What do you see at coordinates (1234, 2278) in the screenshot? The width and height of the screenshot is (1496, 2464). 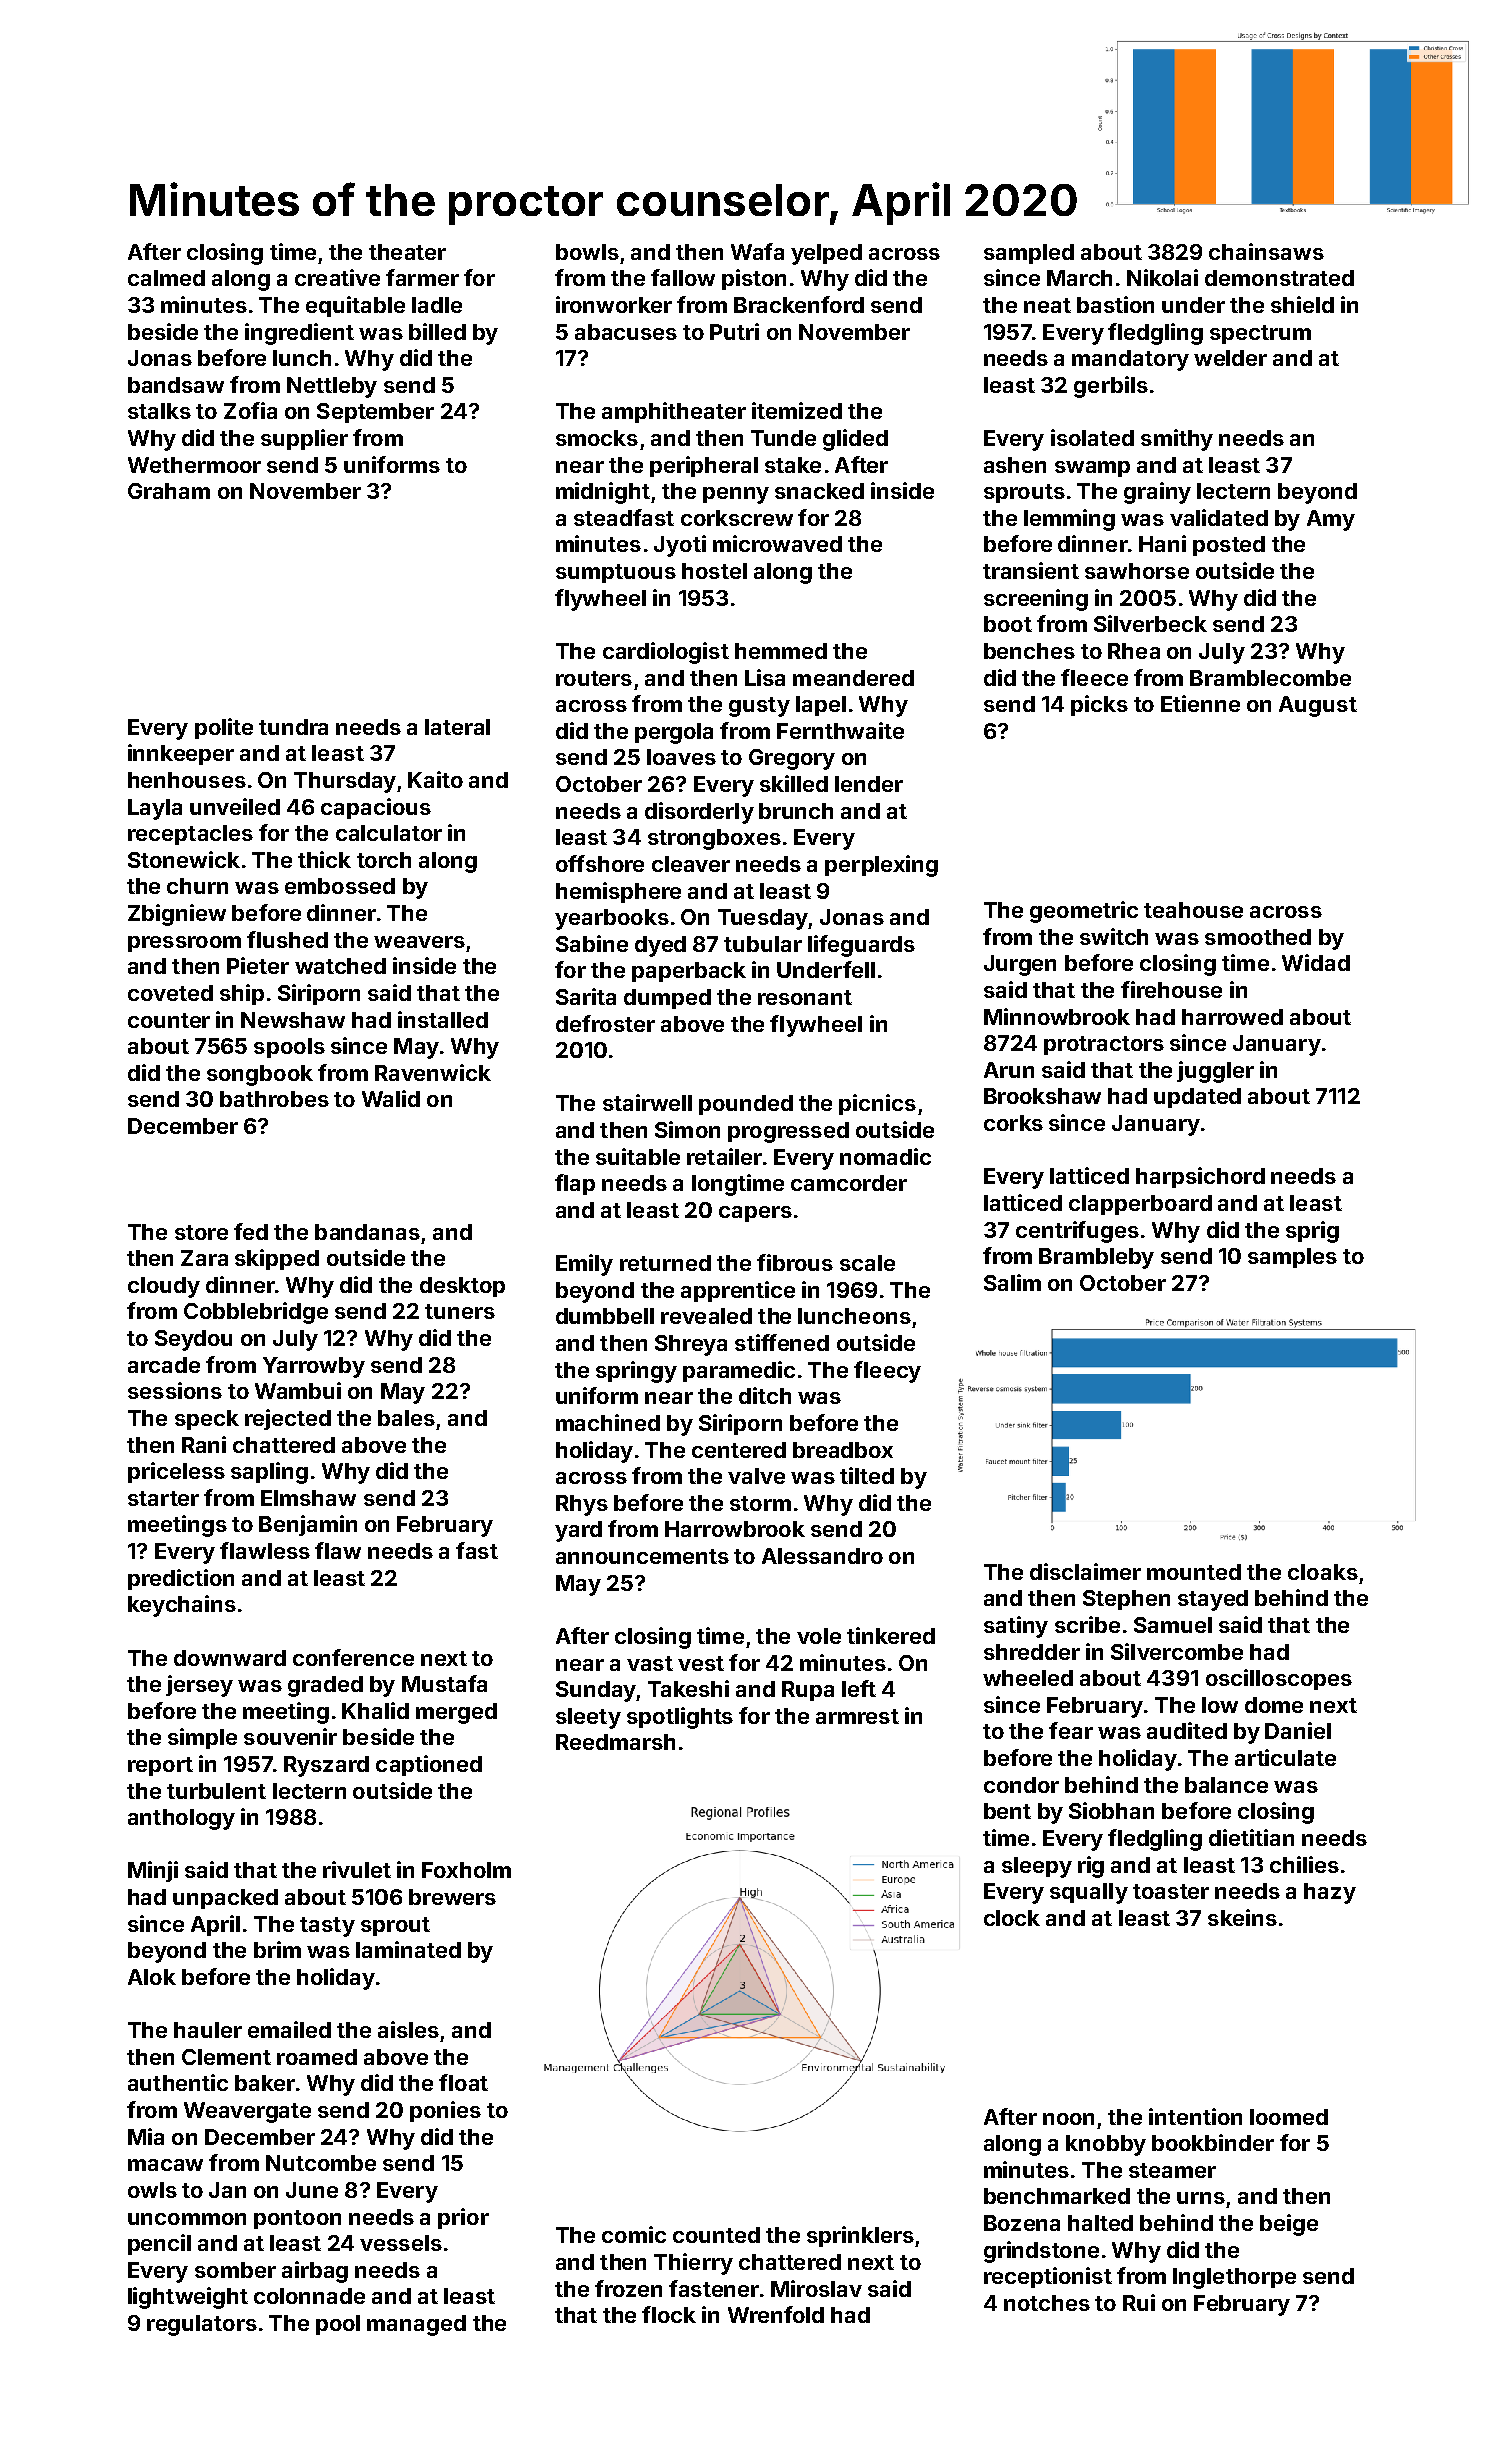 I see `Inglethorpe` at bounding box center [1234, 2278].
